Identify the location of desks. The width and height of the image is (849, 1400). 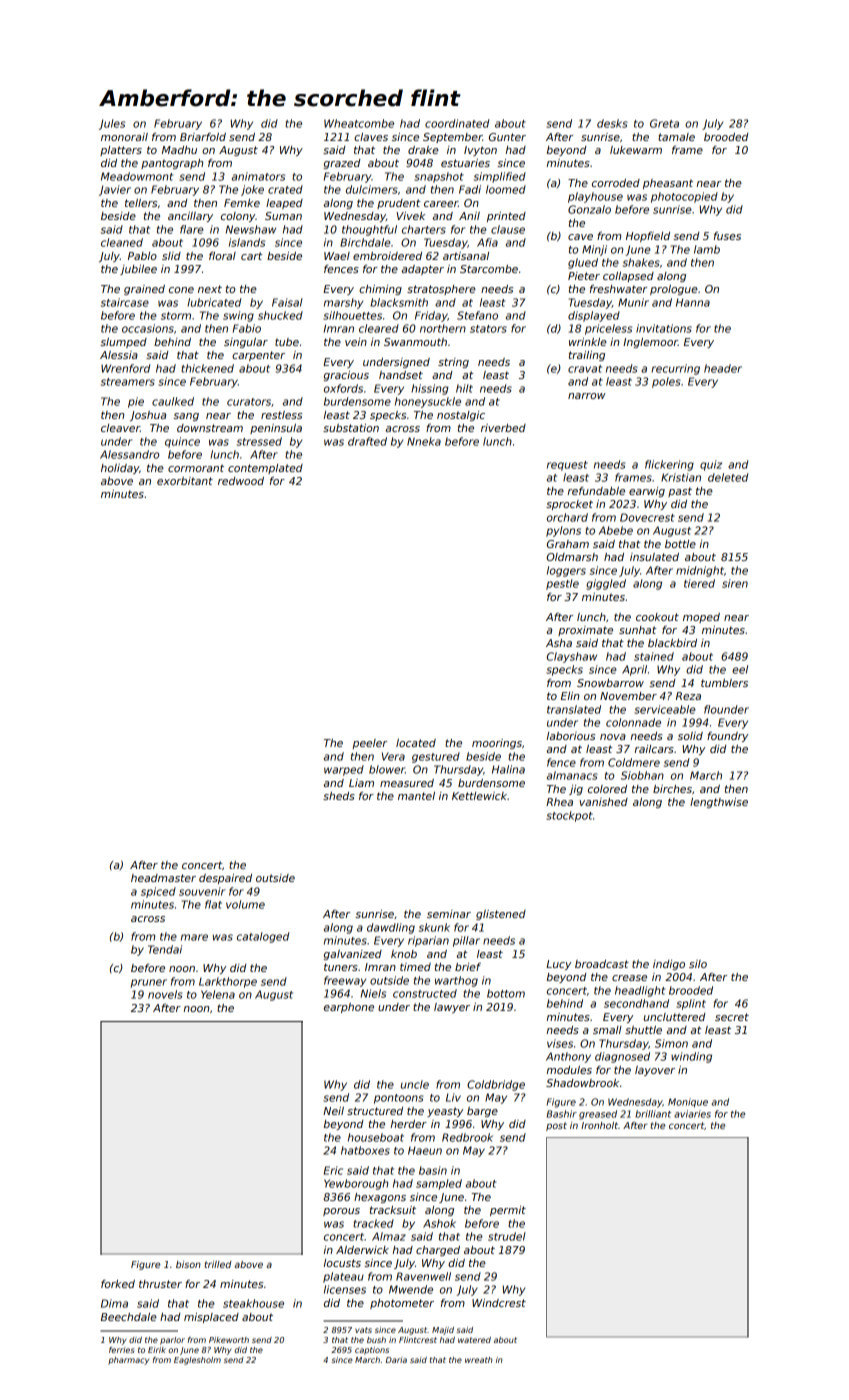
(612, 123).
